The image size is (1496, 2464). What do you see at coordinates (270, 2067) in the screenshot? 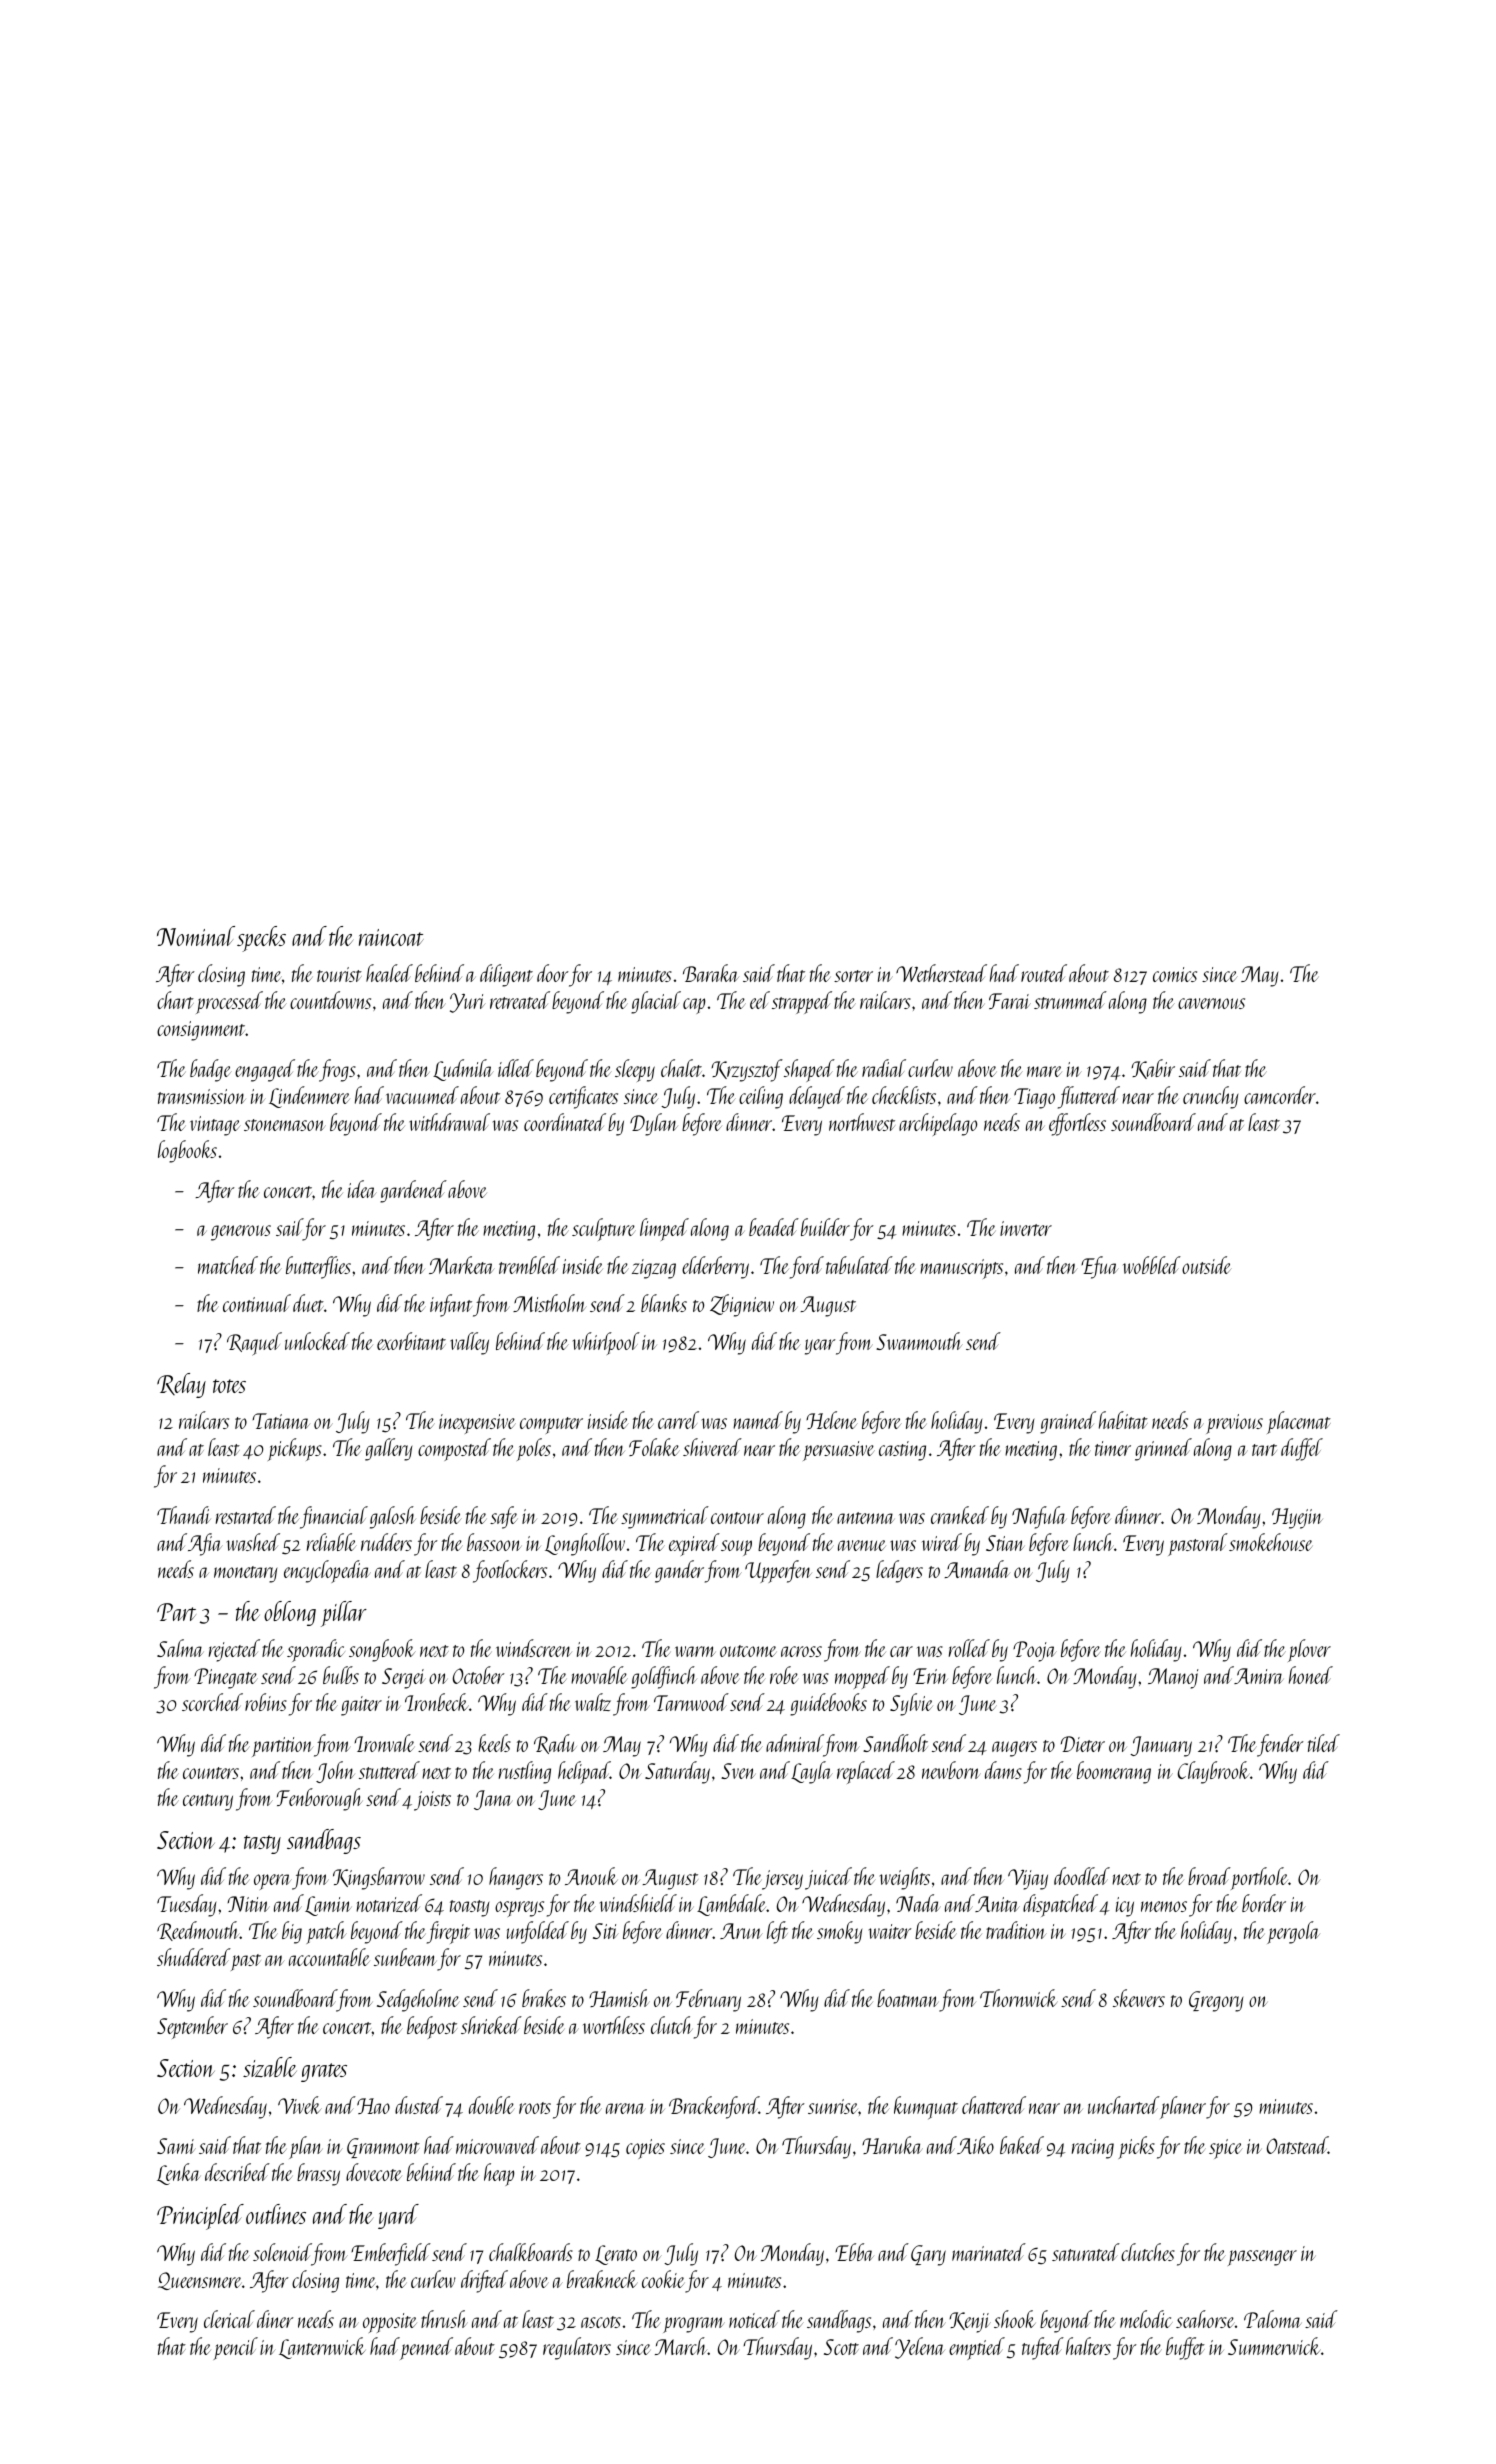
I see `sizable` at bounding box center [270, 2067].
